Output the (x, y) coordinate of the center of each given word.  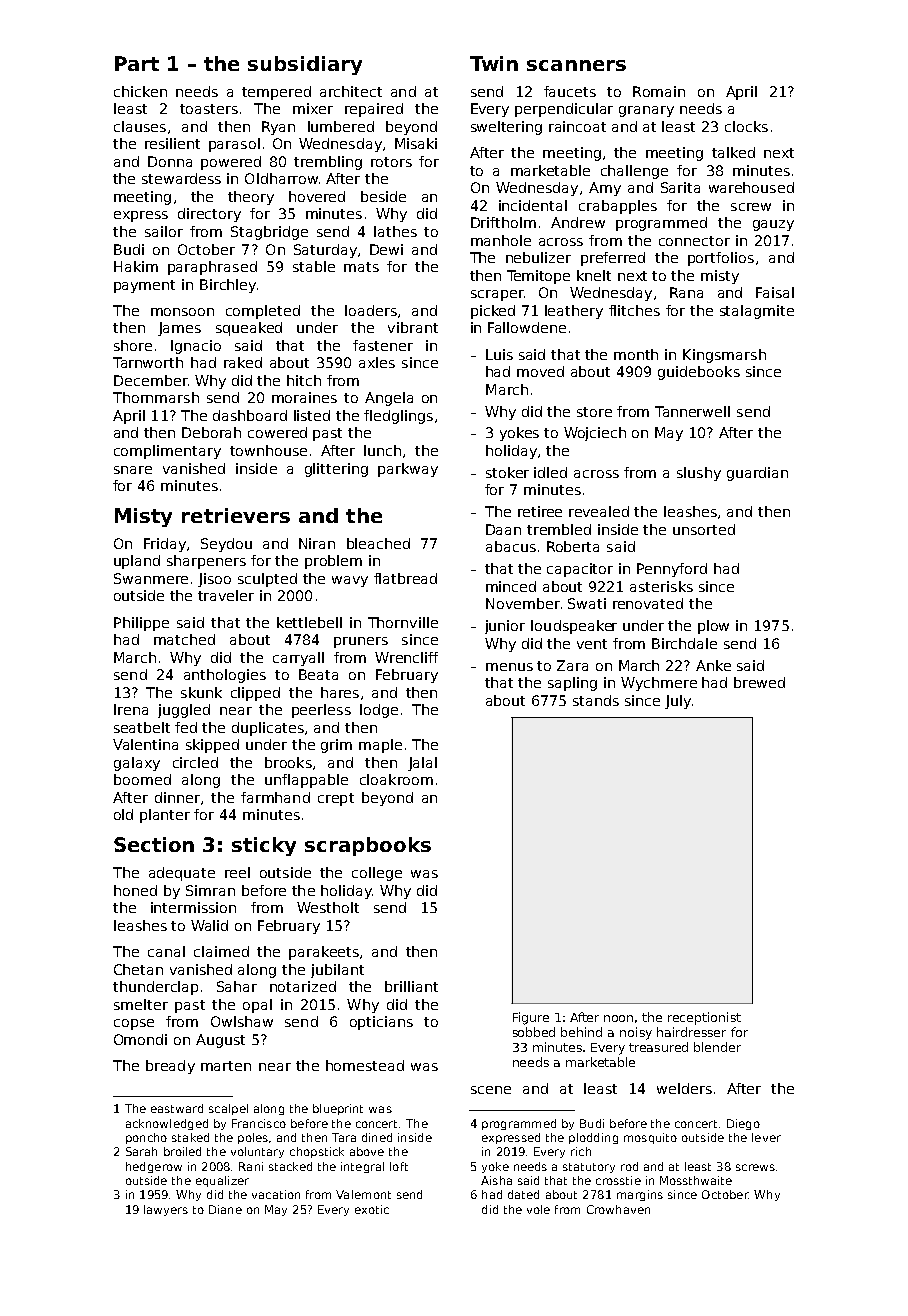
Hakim (136, 266)
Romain (659, 91)
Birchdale (684, 643)
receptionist (704, 1018)
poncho (146, 1138)
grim (336, 746)
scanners (576, 65)
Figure (531, 1018)
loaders (371, 310)
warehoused (751, 187)
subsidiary (305, 65)
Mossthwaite (696, 1180)
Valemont (363, 1194)
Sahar (237, 986)
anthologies (225, 676)
